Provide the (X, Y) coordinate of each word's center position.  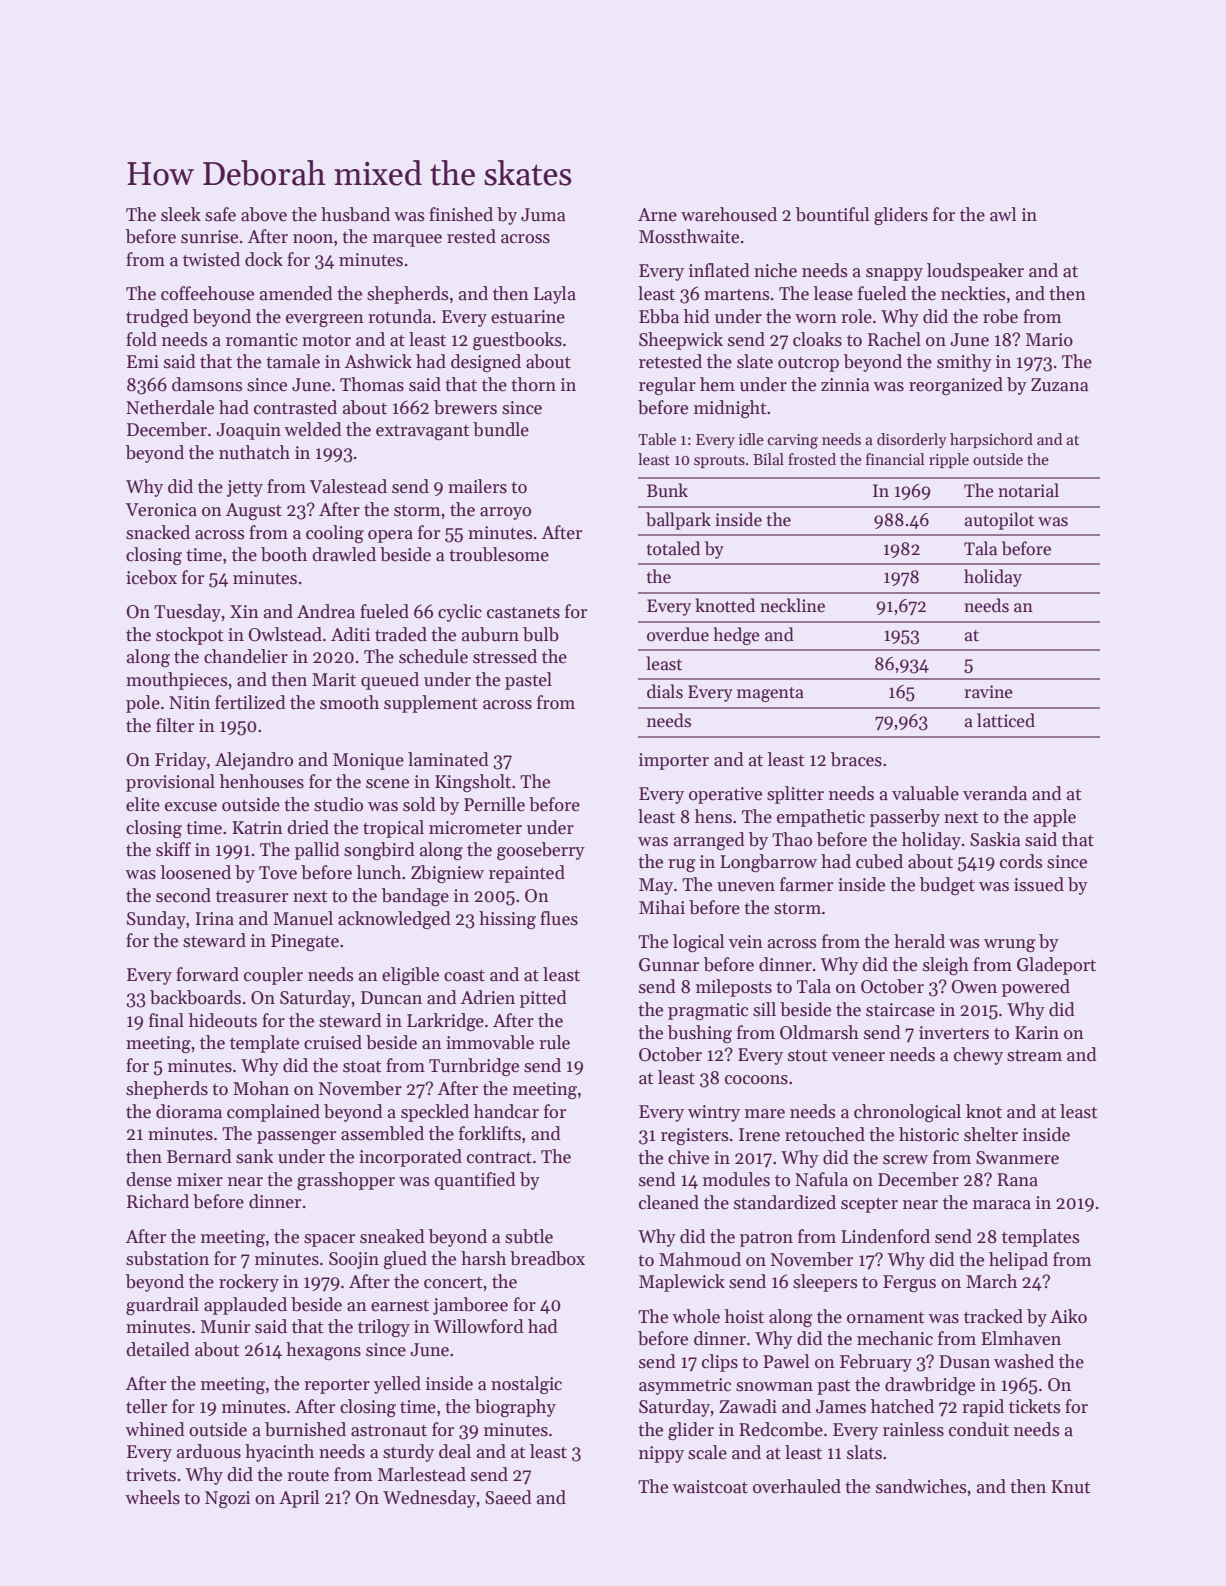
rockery (249, 1283)
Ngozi (227, 1499)
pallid (317, 851)
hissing (507, 920)
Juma (543, 215)
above (264, 214)
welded (313, 429)
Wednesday (429, 1499)
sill (764, 1009)
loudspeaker (975, 272)
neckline (792, 605)
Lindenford (885, 1236)
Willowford (479, 1326)
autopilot (999, 521)
